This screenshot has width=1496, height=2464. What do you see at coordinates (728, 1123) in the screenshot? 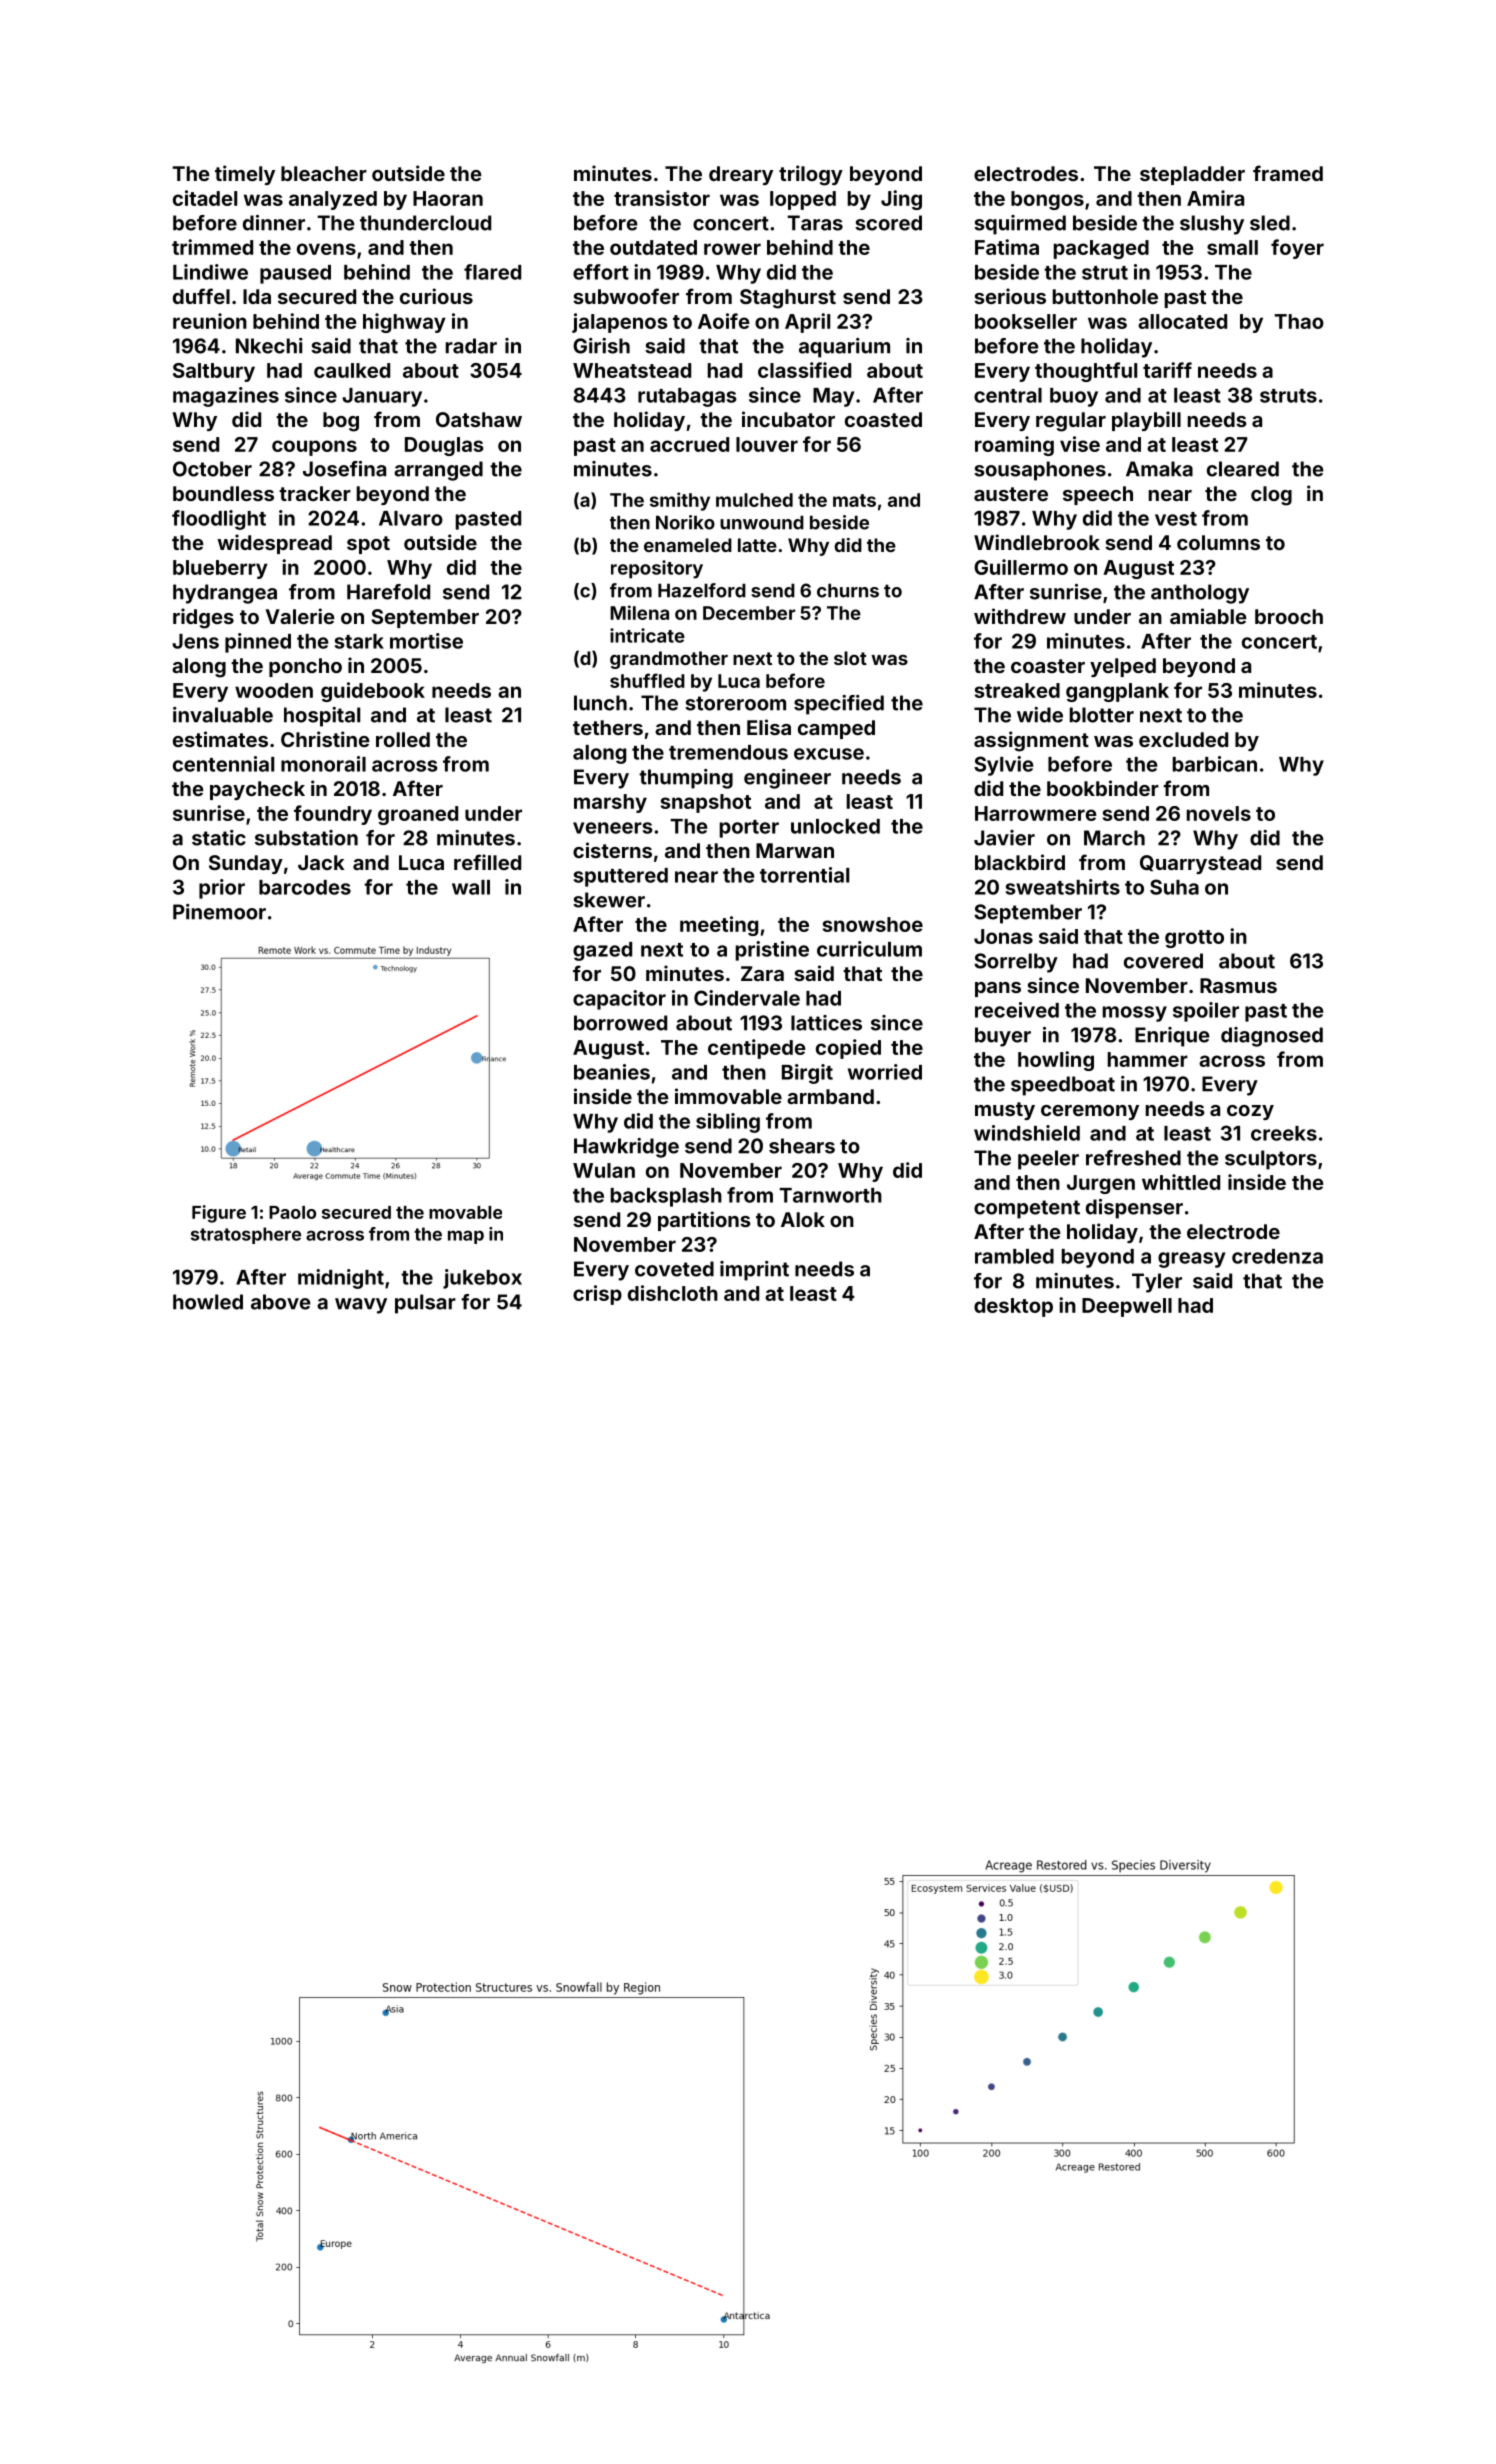
I see `sibling` at bounding box center [728, 1123].
